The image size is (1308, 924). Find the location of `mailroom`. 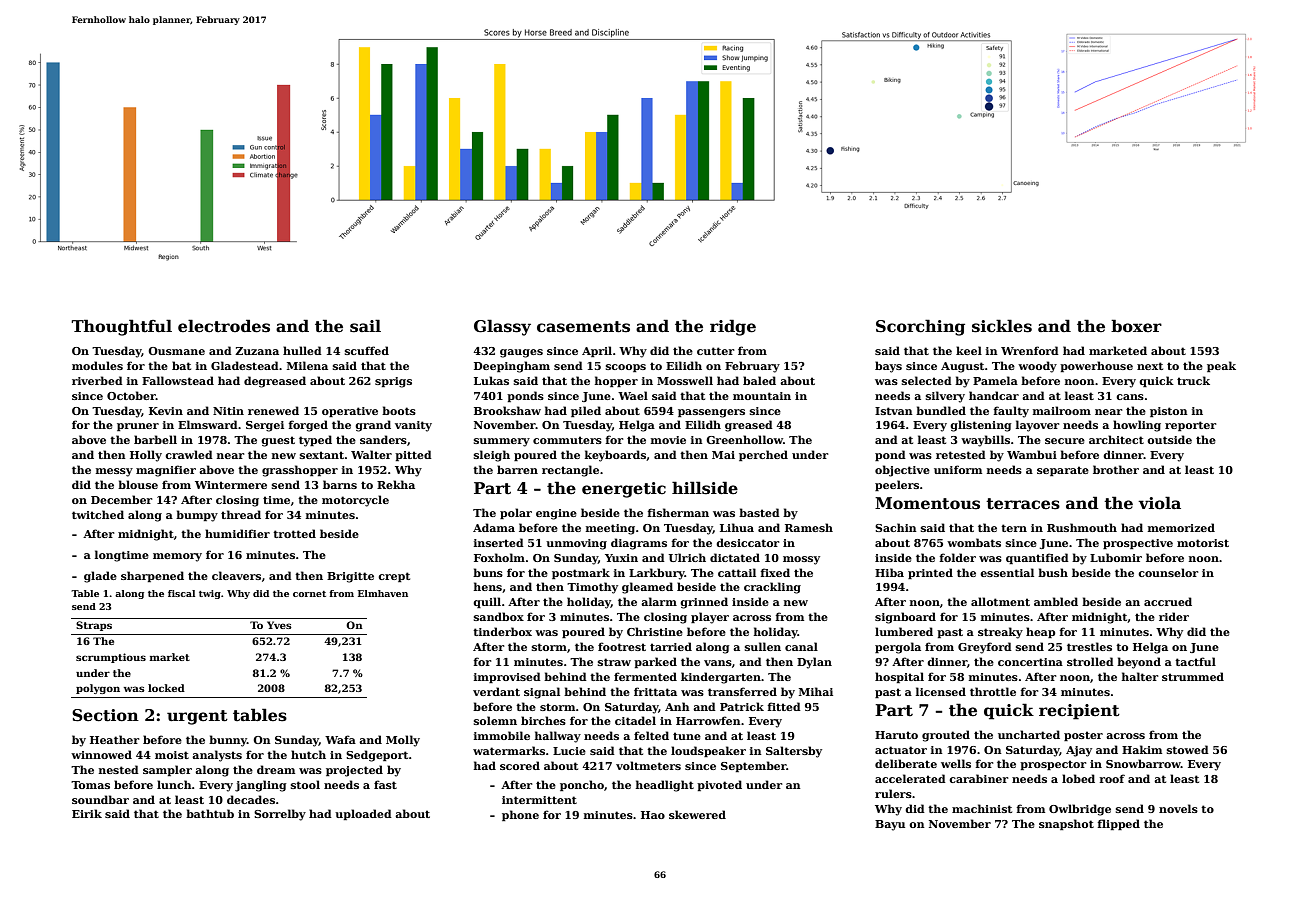

mailroom is located at coordinates (1062, 410).
